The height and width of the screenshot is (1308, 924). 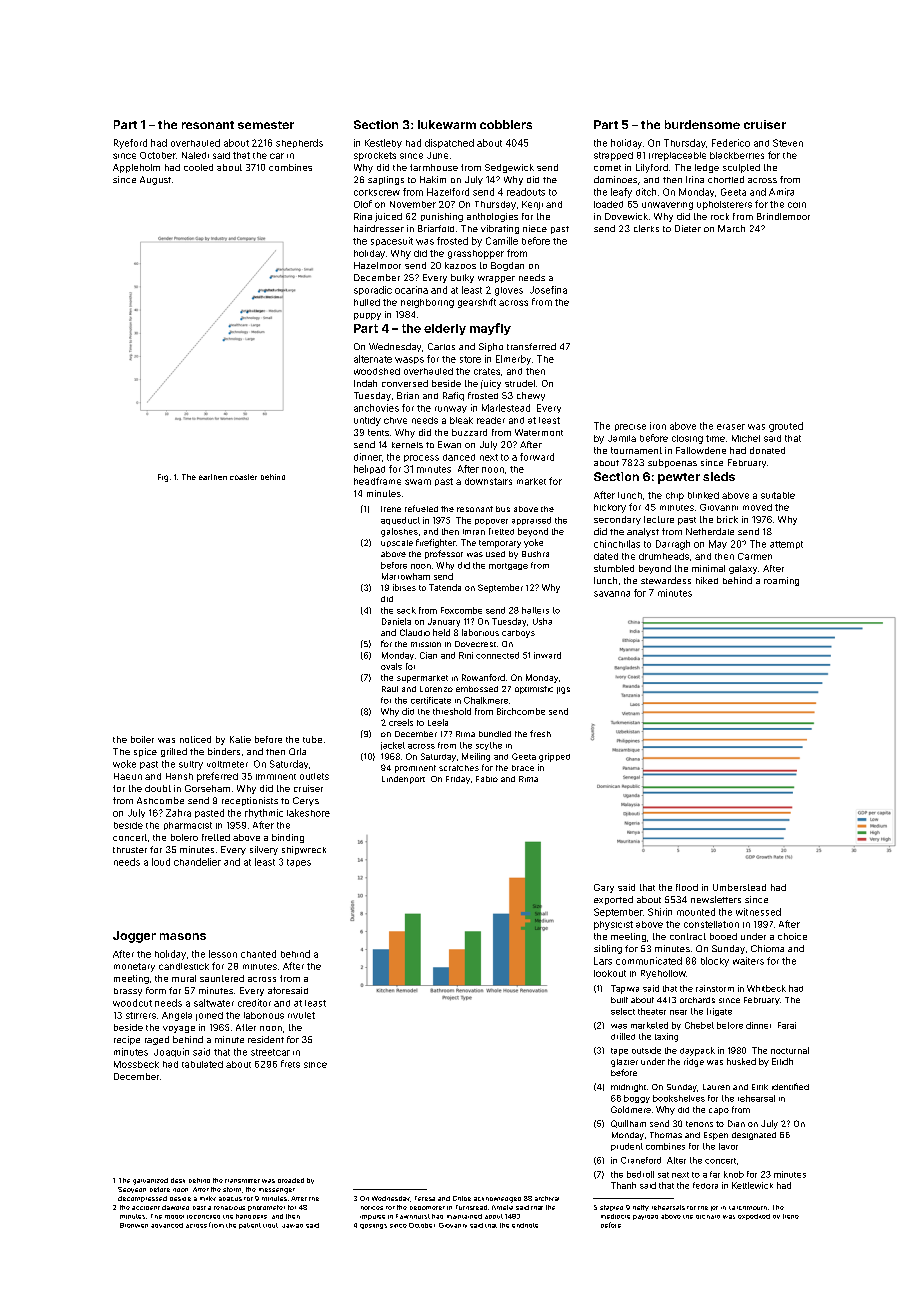 What do you see at coordinates (128, 992) in the screenshot?
I see `brassy` at bounding box center [128, 992].
